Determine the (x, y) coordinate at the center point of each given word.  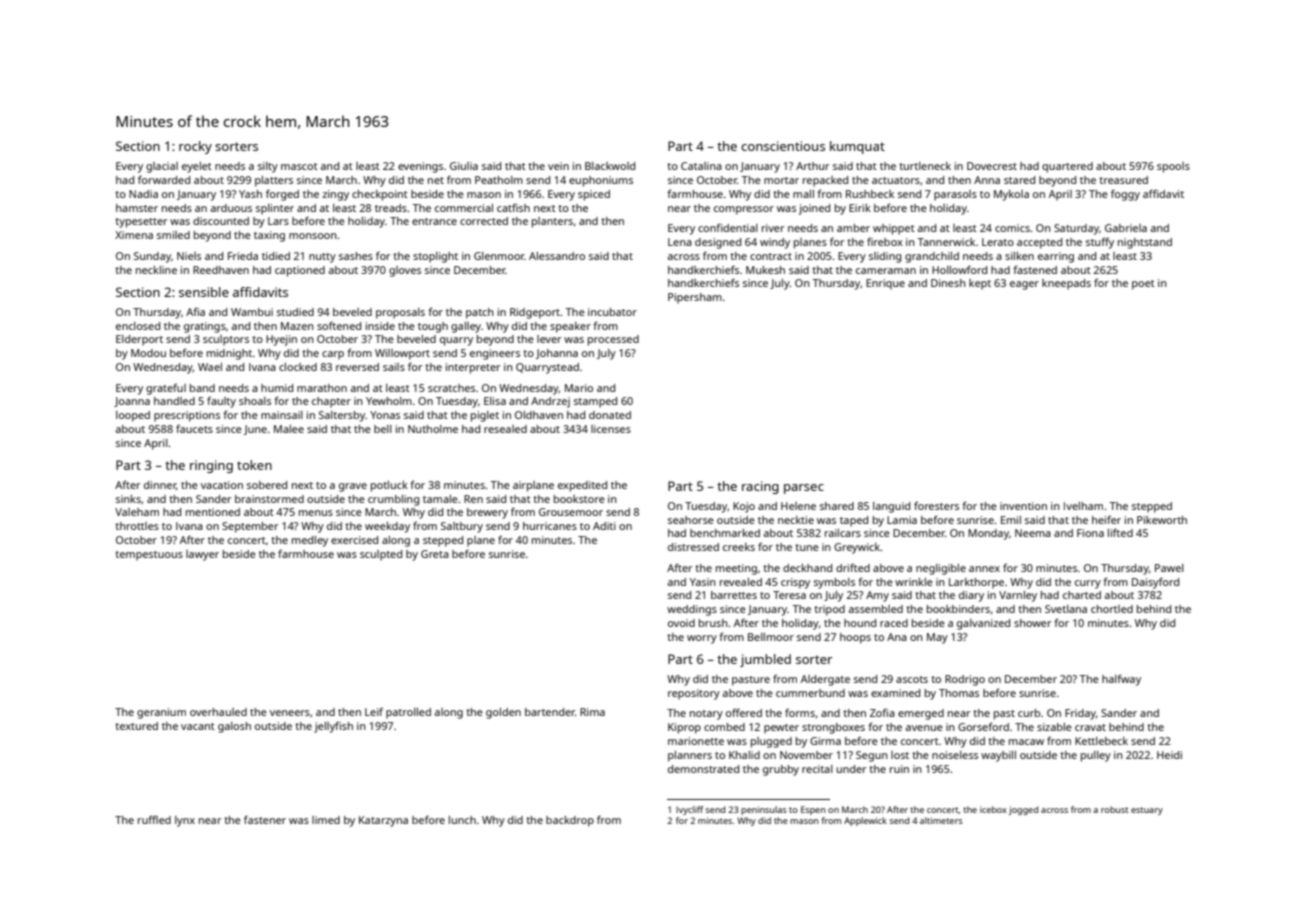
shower (1033, 623)
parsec (804, 489)
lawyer (202, 555)
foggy (1125, 195)
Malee (289, 429)
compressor (744, 210)
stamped (595, 402)
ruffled (154, 819)
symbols (834, 583)
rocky (195, 147)
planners (690, 756)
